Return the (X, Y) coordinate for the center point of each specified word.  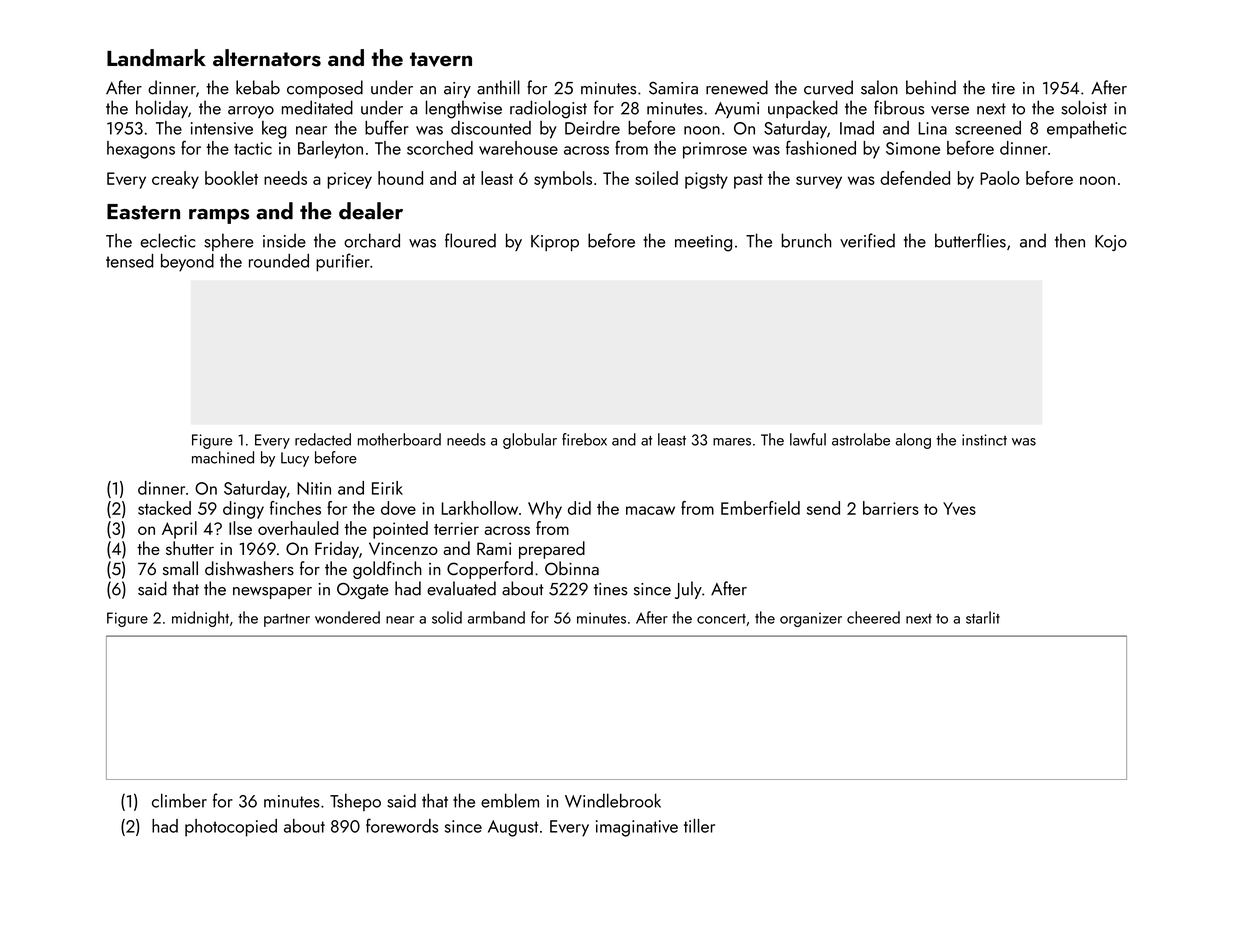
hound (400, 178)
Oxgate (363, 591)
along (913, 441)
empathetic (1086, 129)
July (688, 590)
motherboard (399, 439)
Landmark (156, 57)
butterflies (970, 240)
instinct (984, 440)
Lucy (295, 459)
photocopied (231, 828)
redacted (323, 439)
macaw (650, 510)
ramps (219, 216)
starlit (983, 617)
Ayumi (737, 110)
